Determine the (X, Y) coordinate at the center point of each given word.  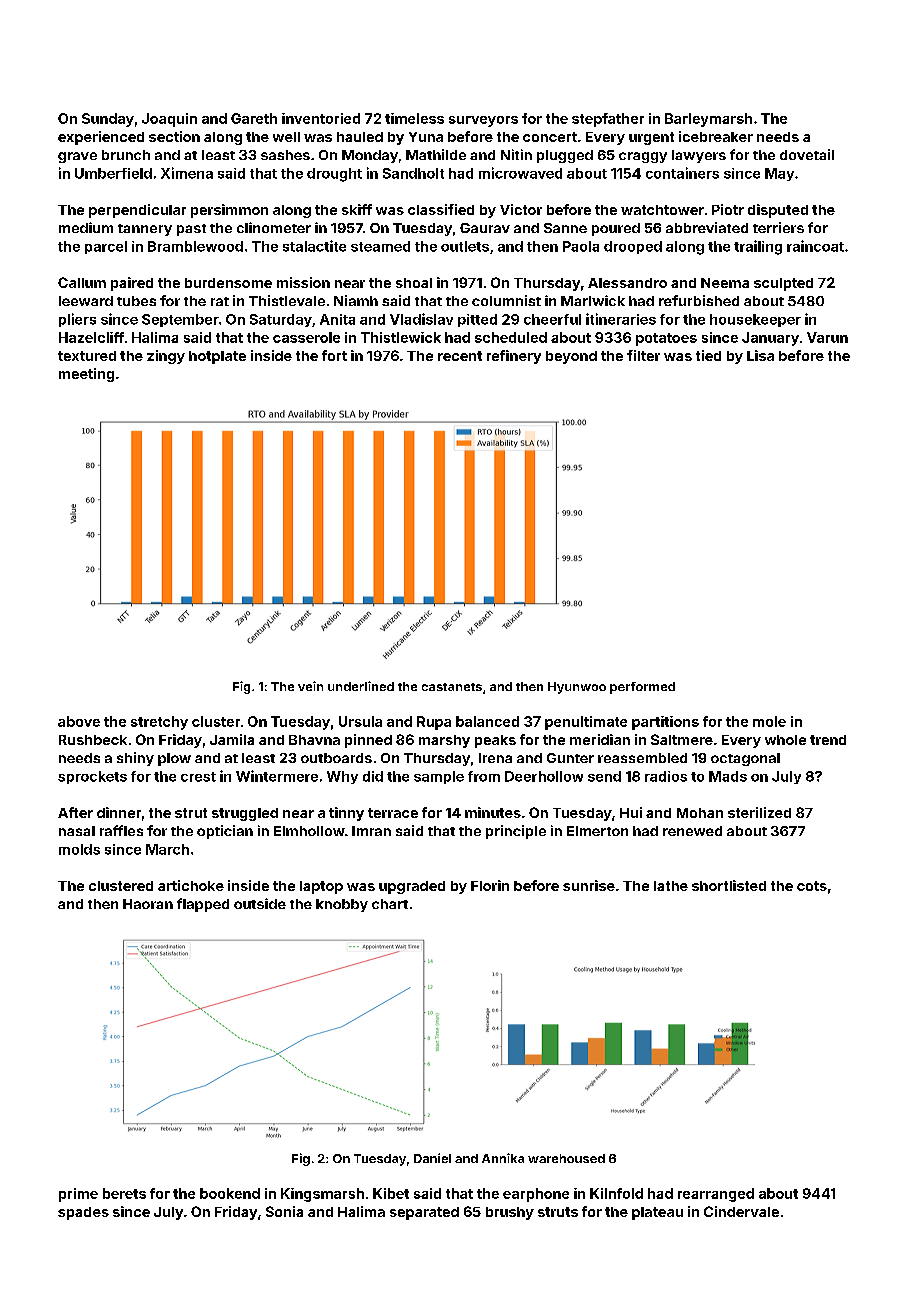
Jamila (232, 739)
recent (460, 356)
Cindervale (741, 1211)
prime (78, 1195)
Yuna (426, 137)
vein (310, 686)
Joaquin (169, 120)
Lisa (760, 355)
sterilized (759, 812)
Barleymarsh (708, 120)
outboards (336, 758)
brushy (510, 1213)
